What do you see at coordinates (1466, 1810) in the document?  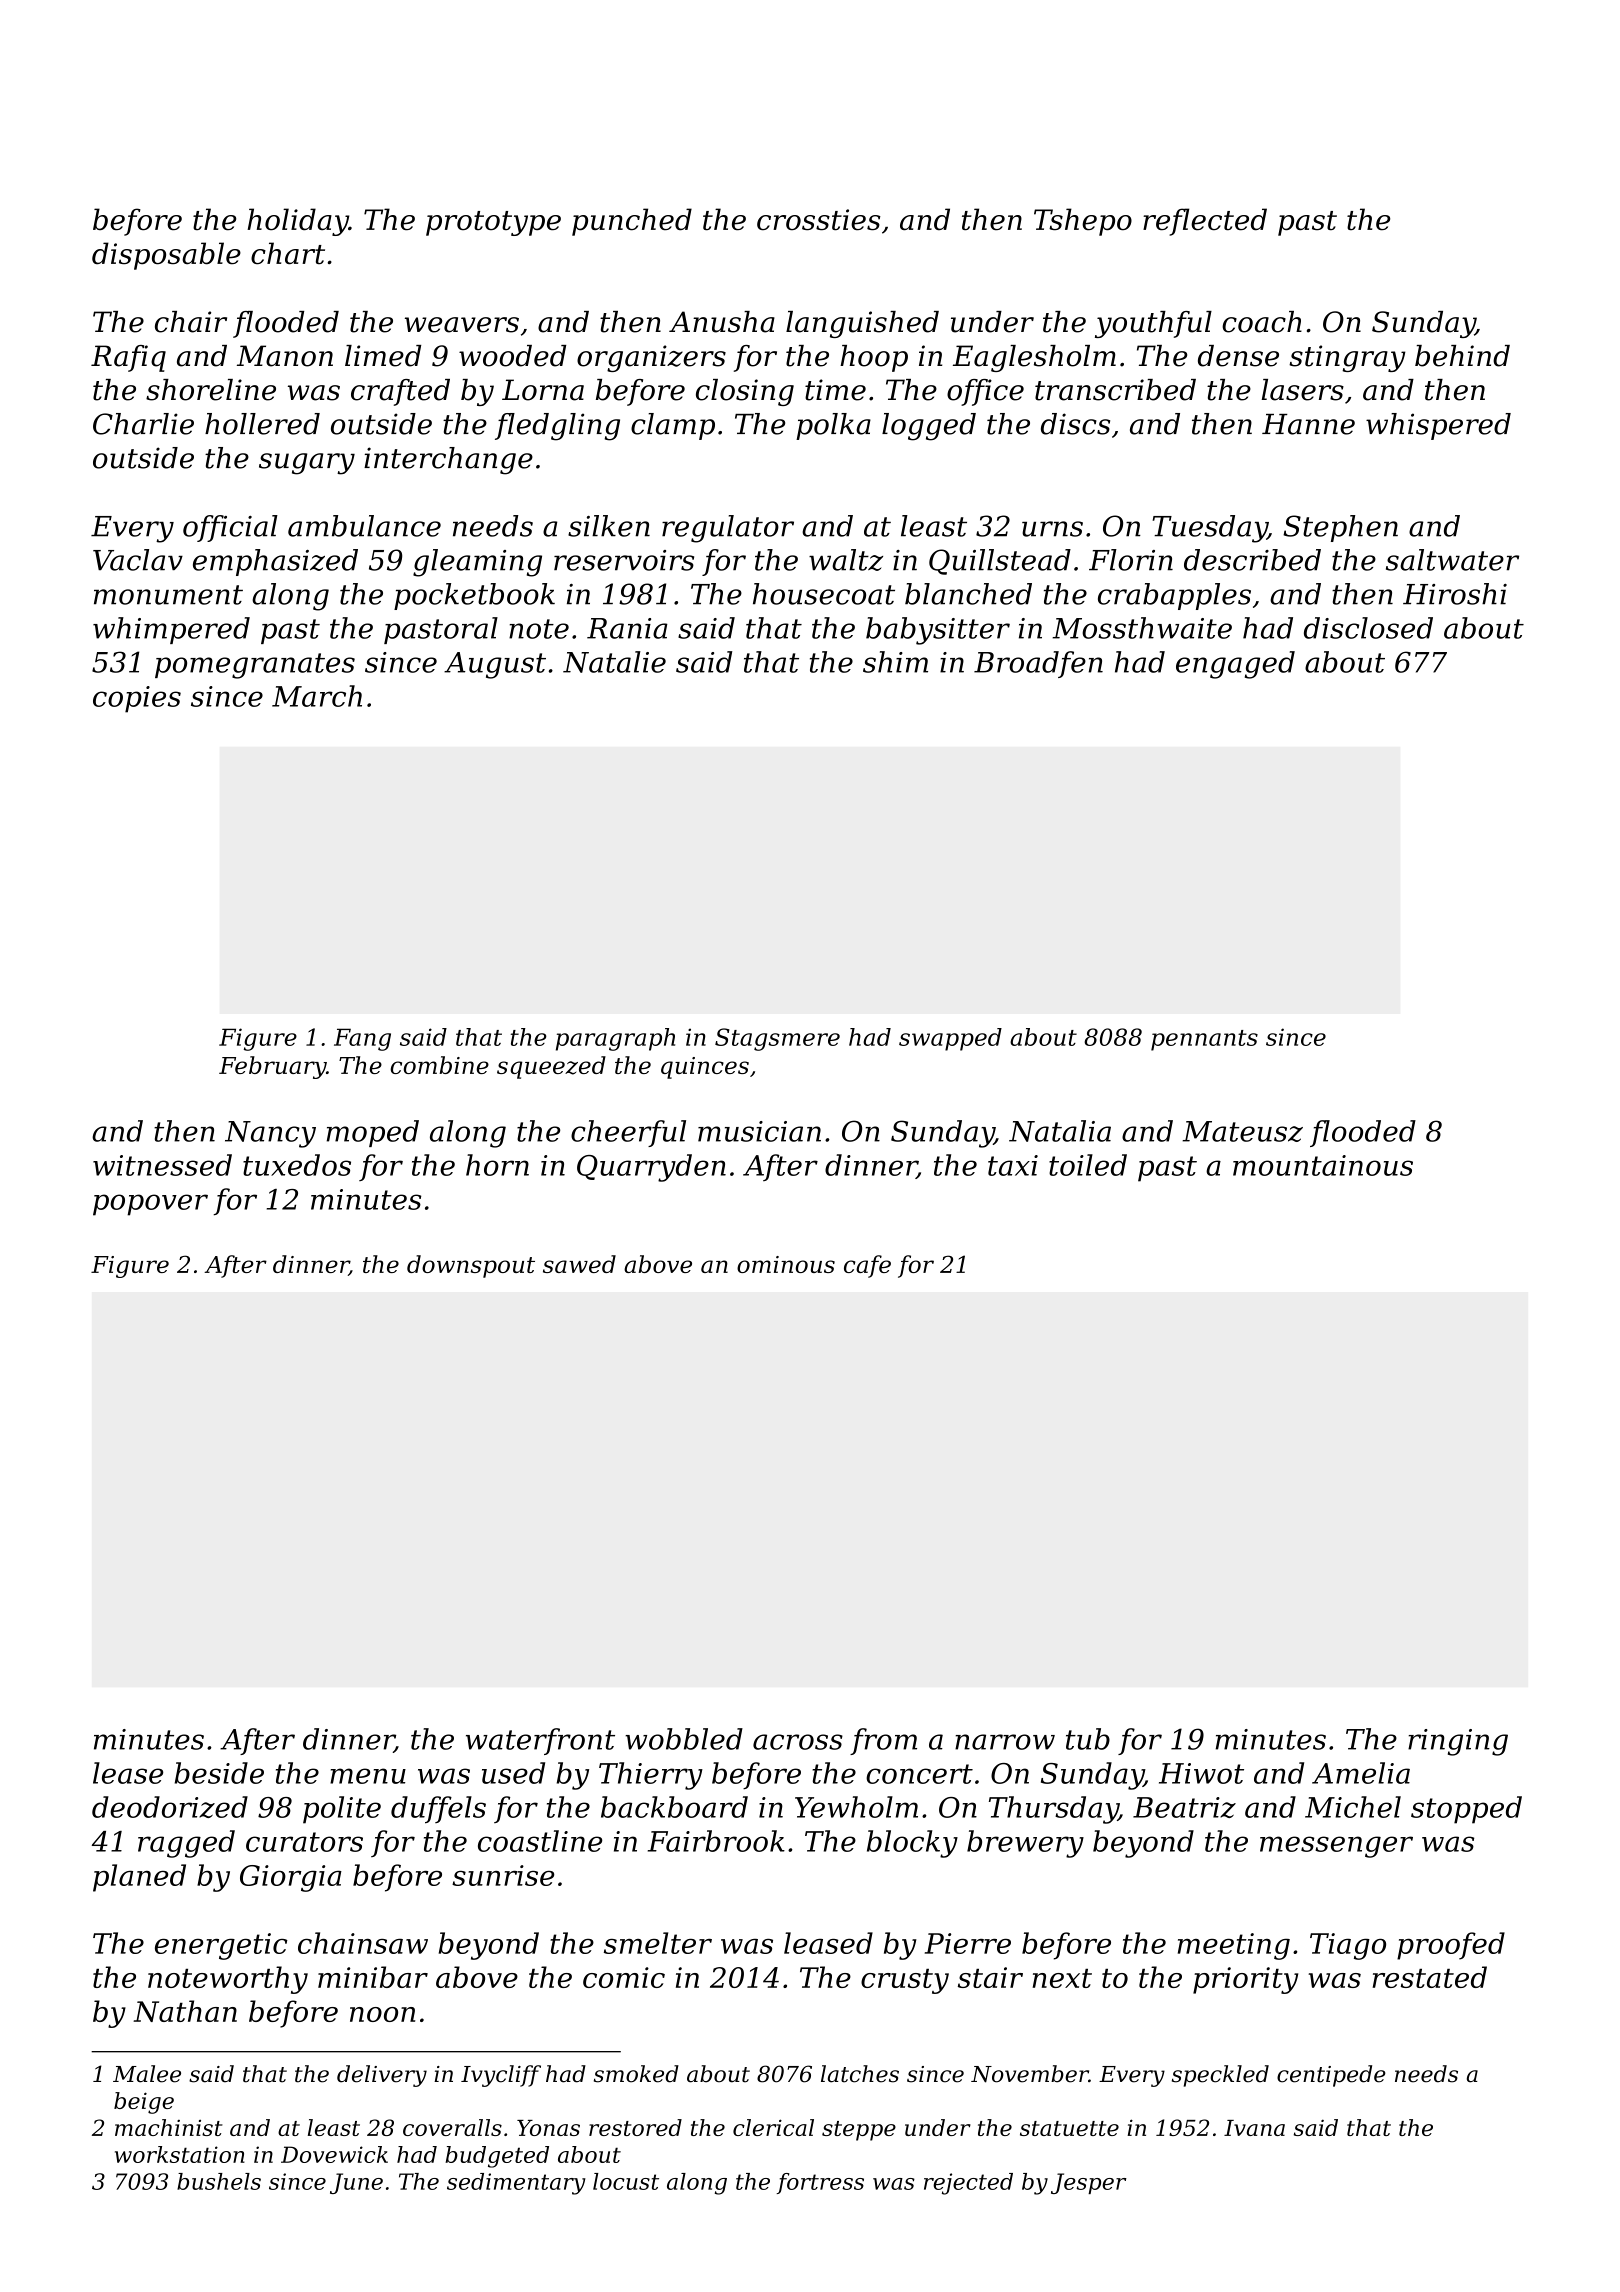 I see `stopped` at bounding box center [1466, 1810].
